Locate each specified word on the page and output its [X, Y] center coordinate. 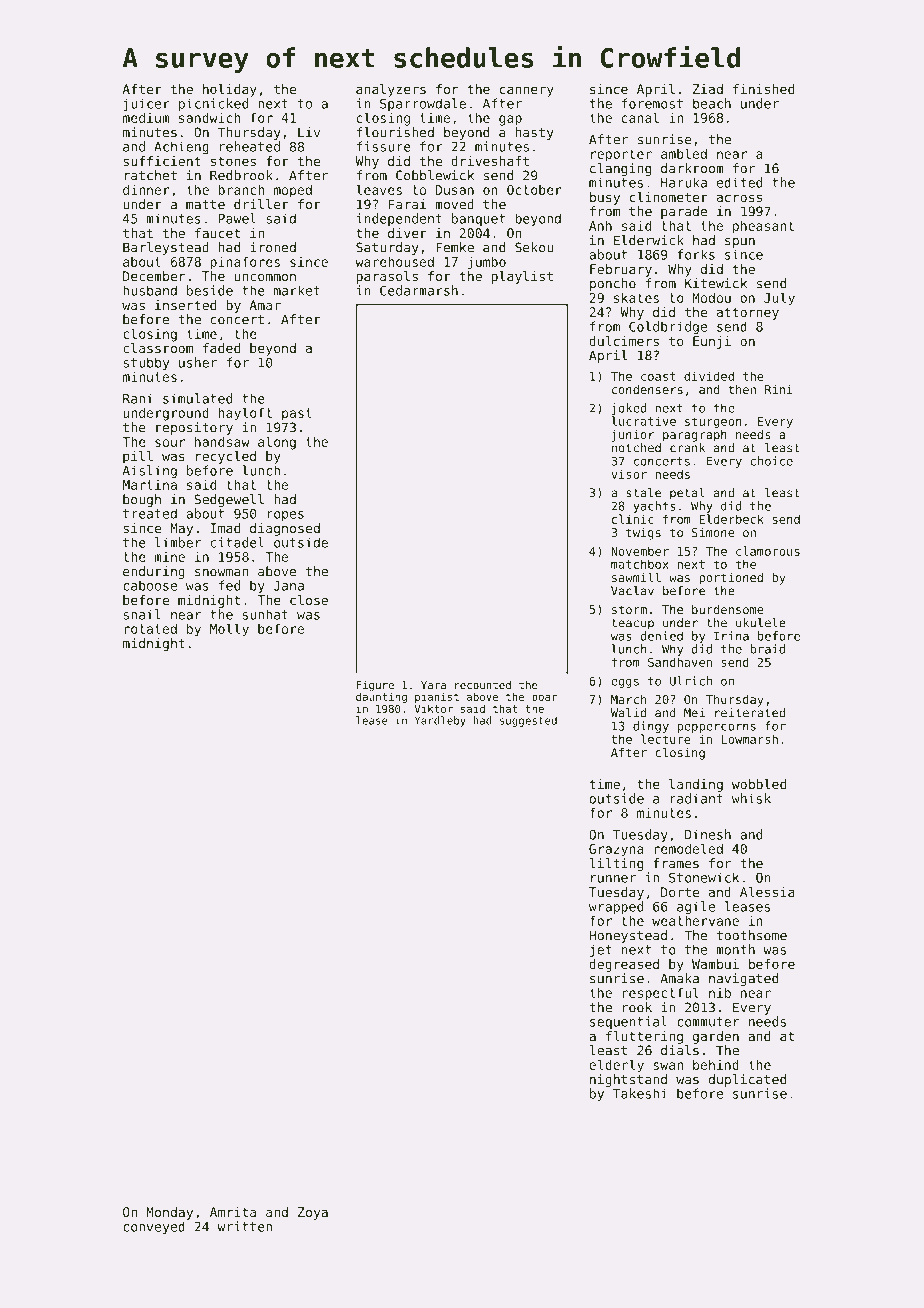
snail [142, 614]
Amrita [233, 1212]
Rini [779, 389]
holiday [230, 90]
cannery [527, 91]
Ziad [708, 89]
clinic [633, 519]
